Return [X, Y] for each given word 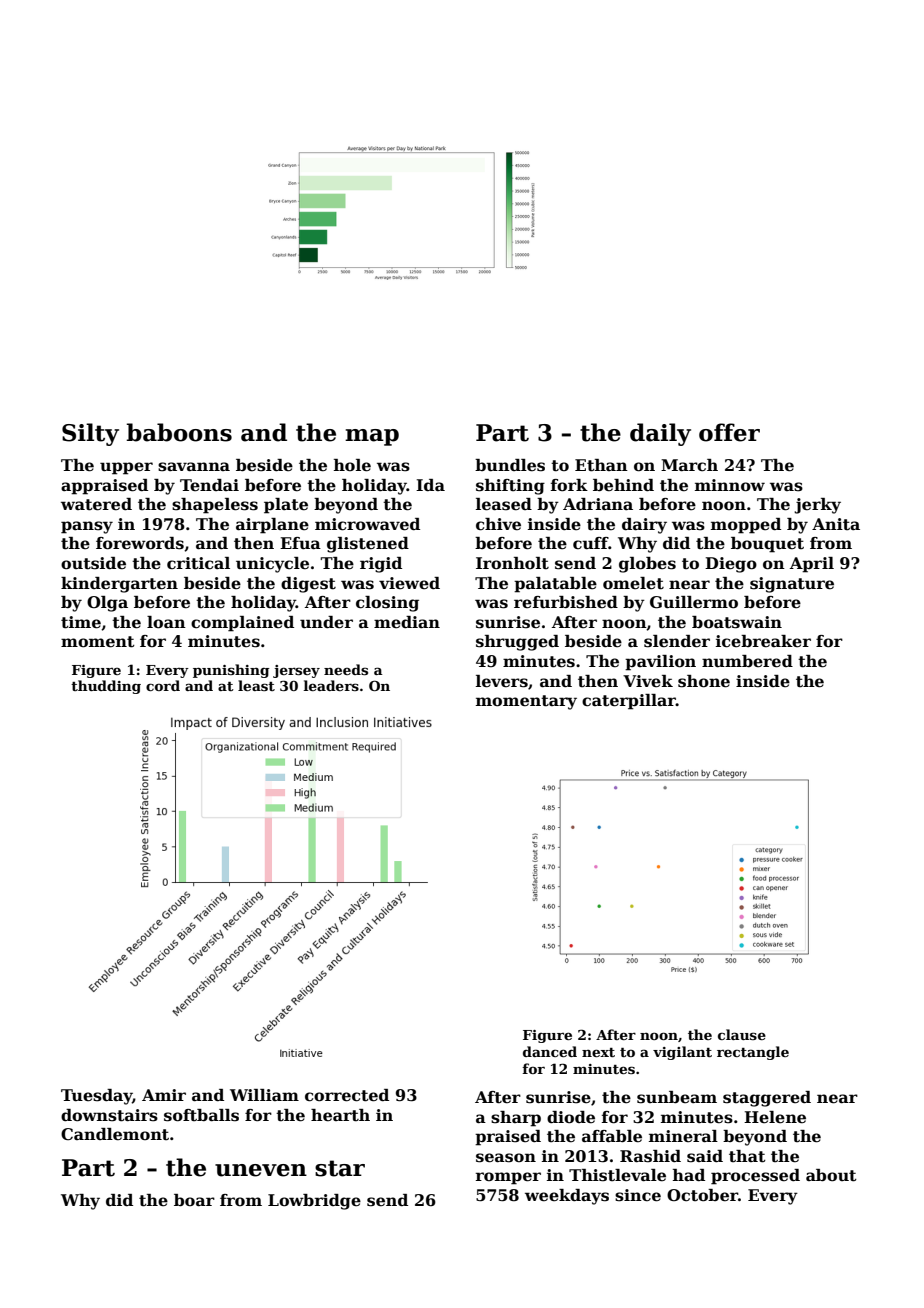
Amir [164, 1095]
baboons [179, 432]
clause [742, 1034]
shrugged [517, 643]
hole [352, 465]
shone [704, 681]
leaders [331, 685]
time [81, 622]
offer [729, 432]
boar [194, 1200]
